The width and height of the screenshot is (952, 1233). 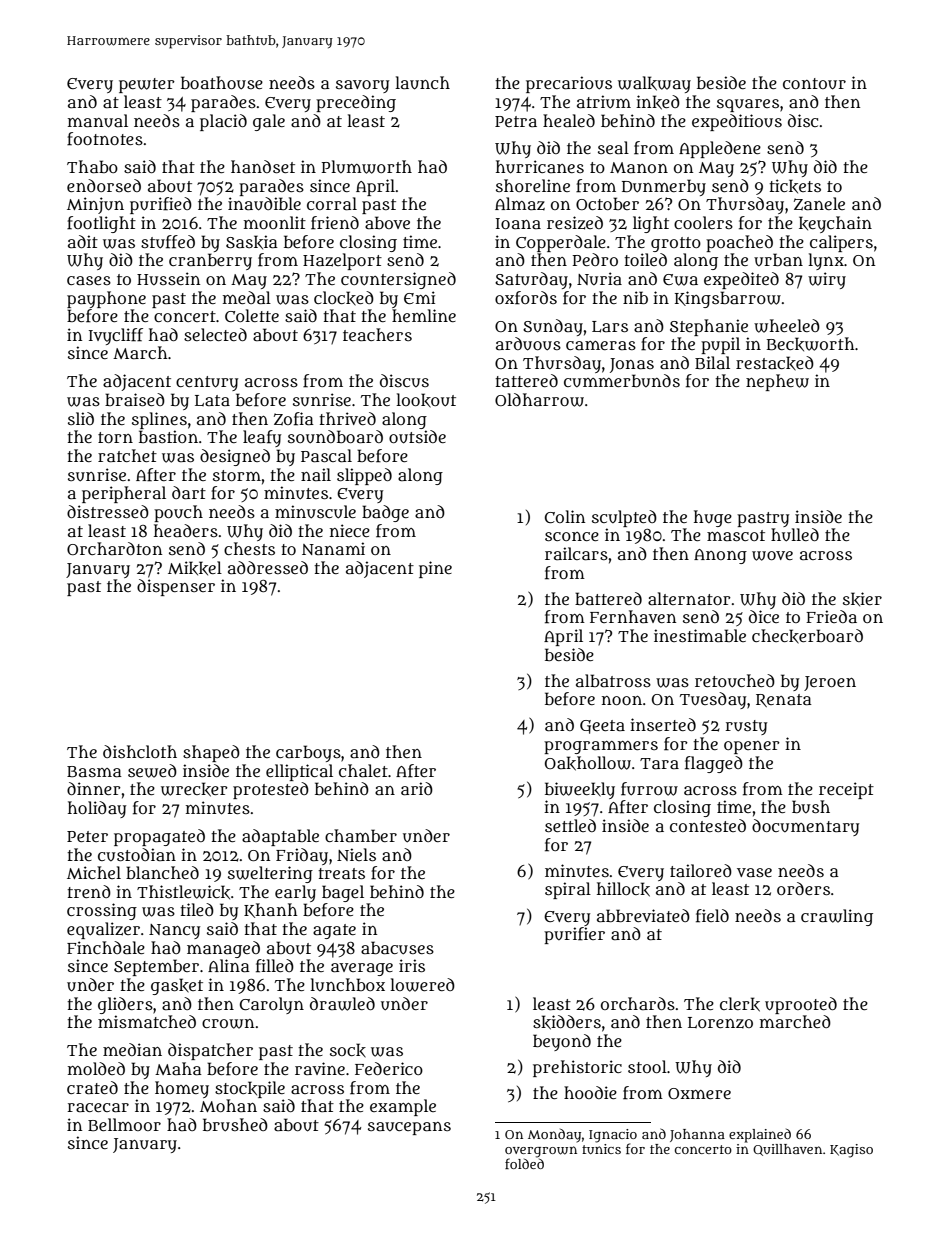 What do you see at coordinates (295, 893) in the screenshot?
I see `early` at bounding box center [295, 893].
